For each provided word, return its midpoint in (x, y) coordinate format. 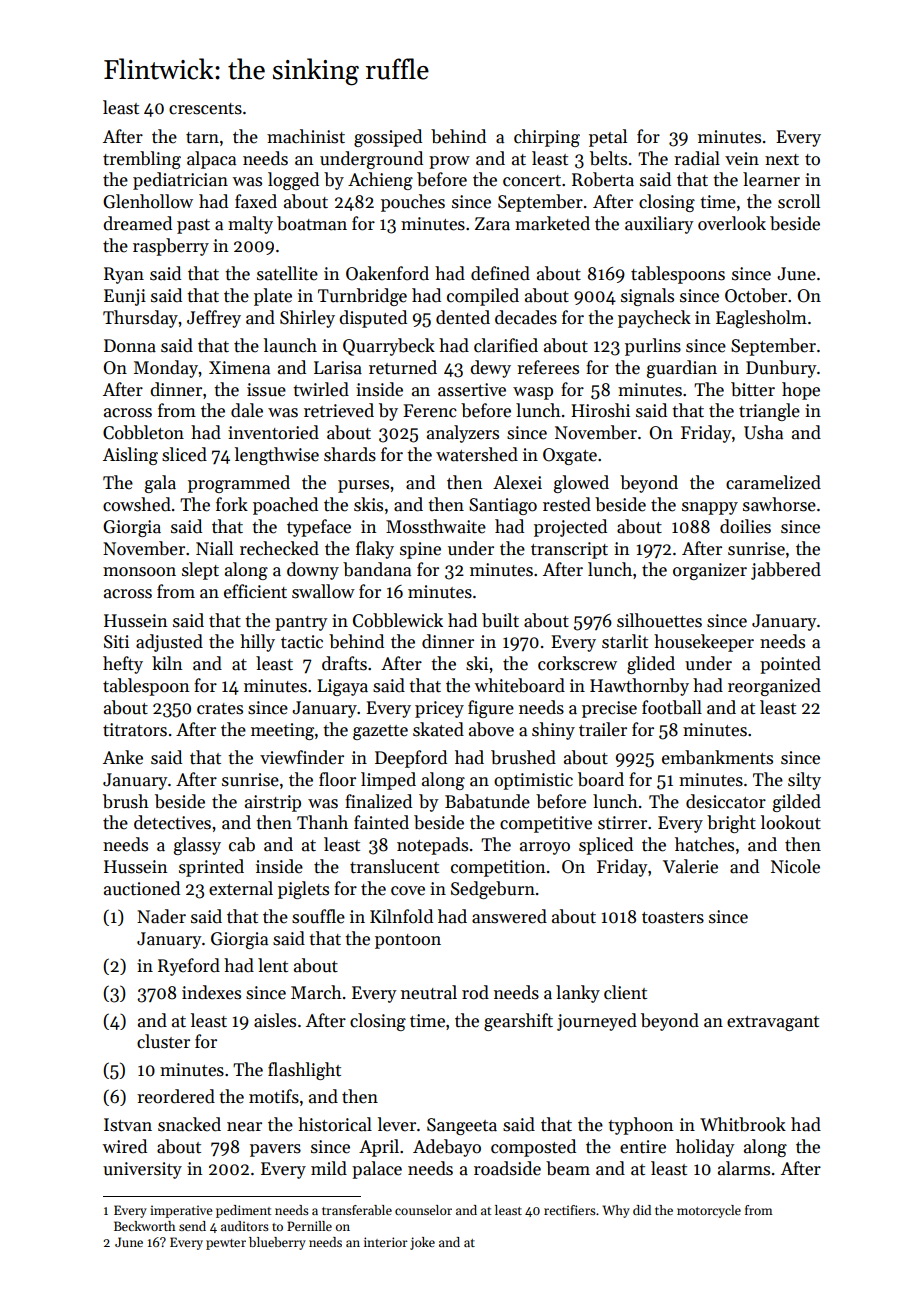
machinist (306, 136)
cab (242, 844)
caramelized (773, 482)
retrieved (339, 410)
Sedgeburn (493, 890)
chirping (547, 138)
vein (742, 159)
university (142, 1170)
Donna (130, 346)
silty (804, 781)
